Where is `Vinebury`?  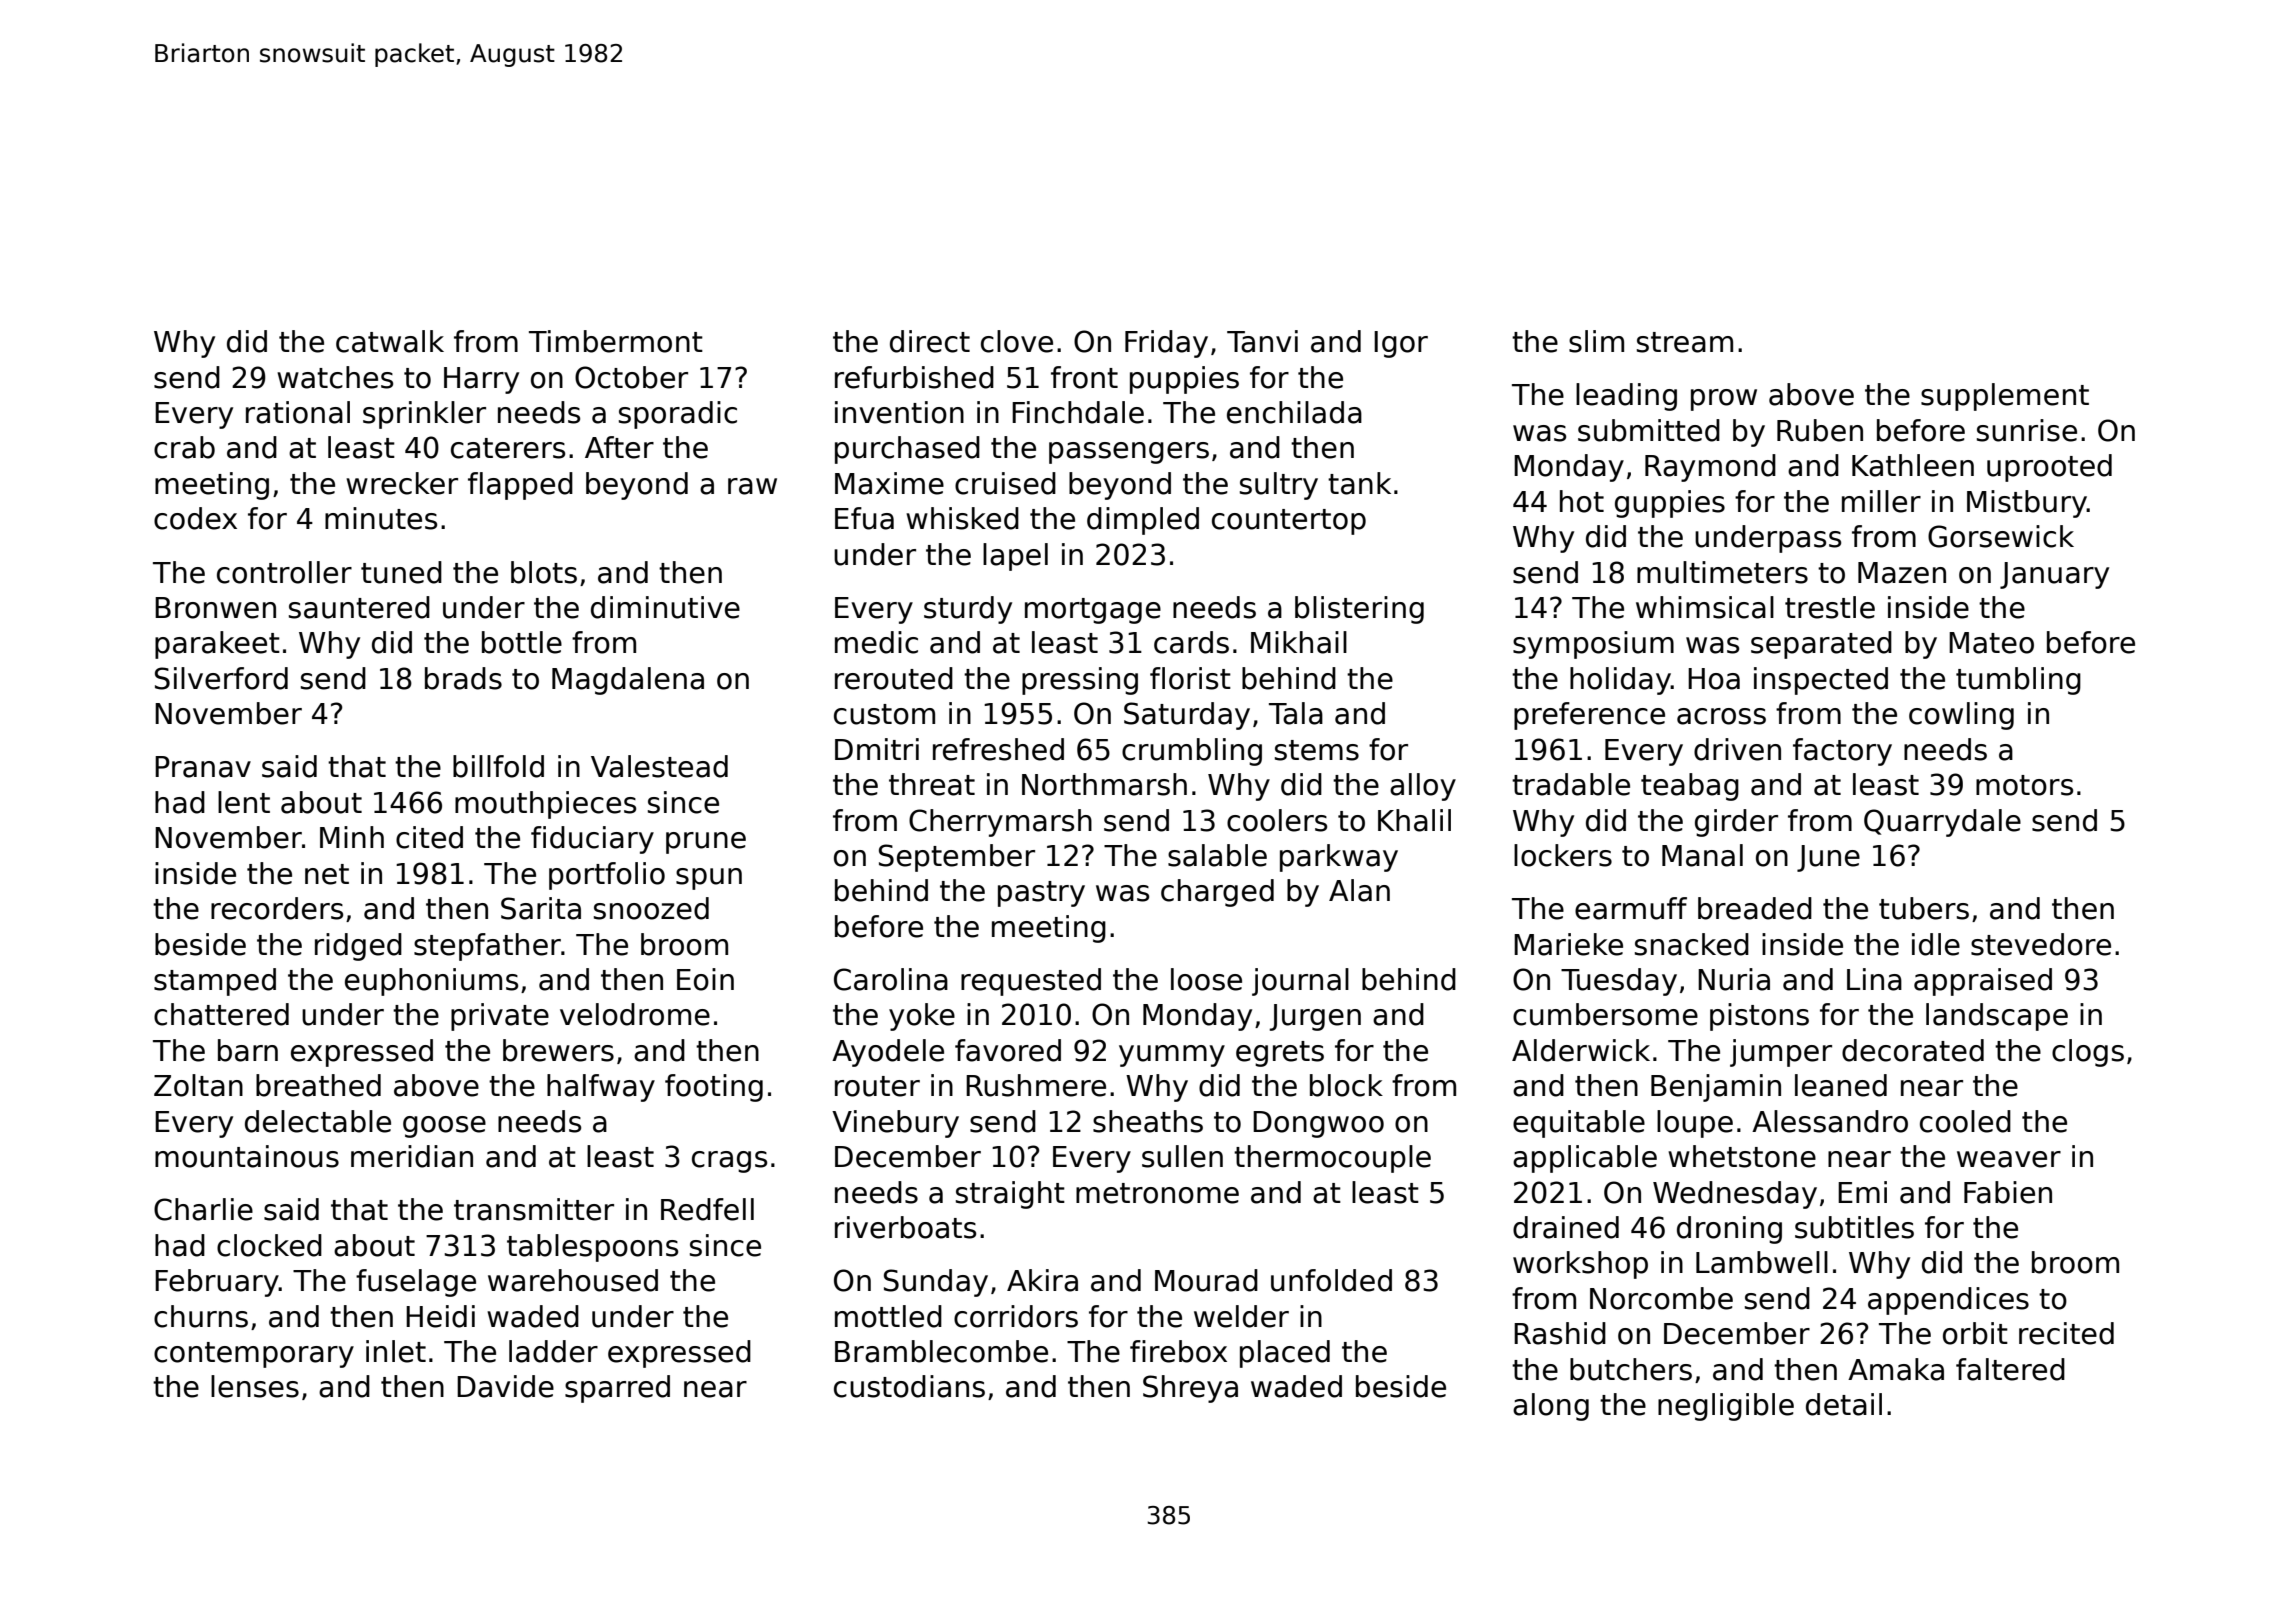
Vinebury is located at coordinates (895, 1124).
